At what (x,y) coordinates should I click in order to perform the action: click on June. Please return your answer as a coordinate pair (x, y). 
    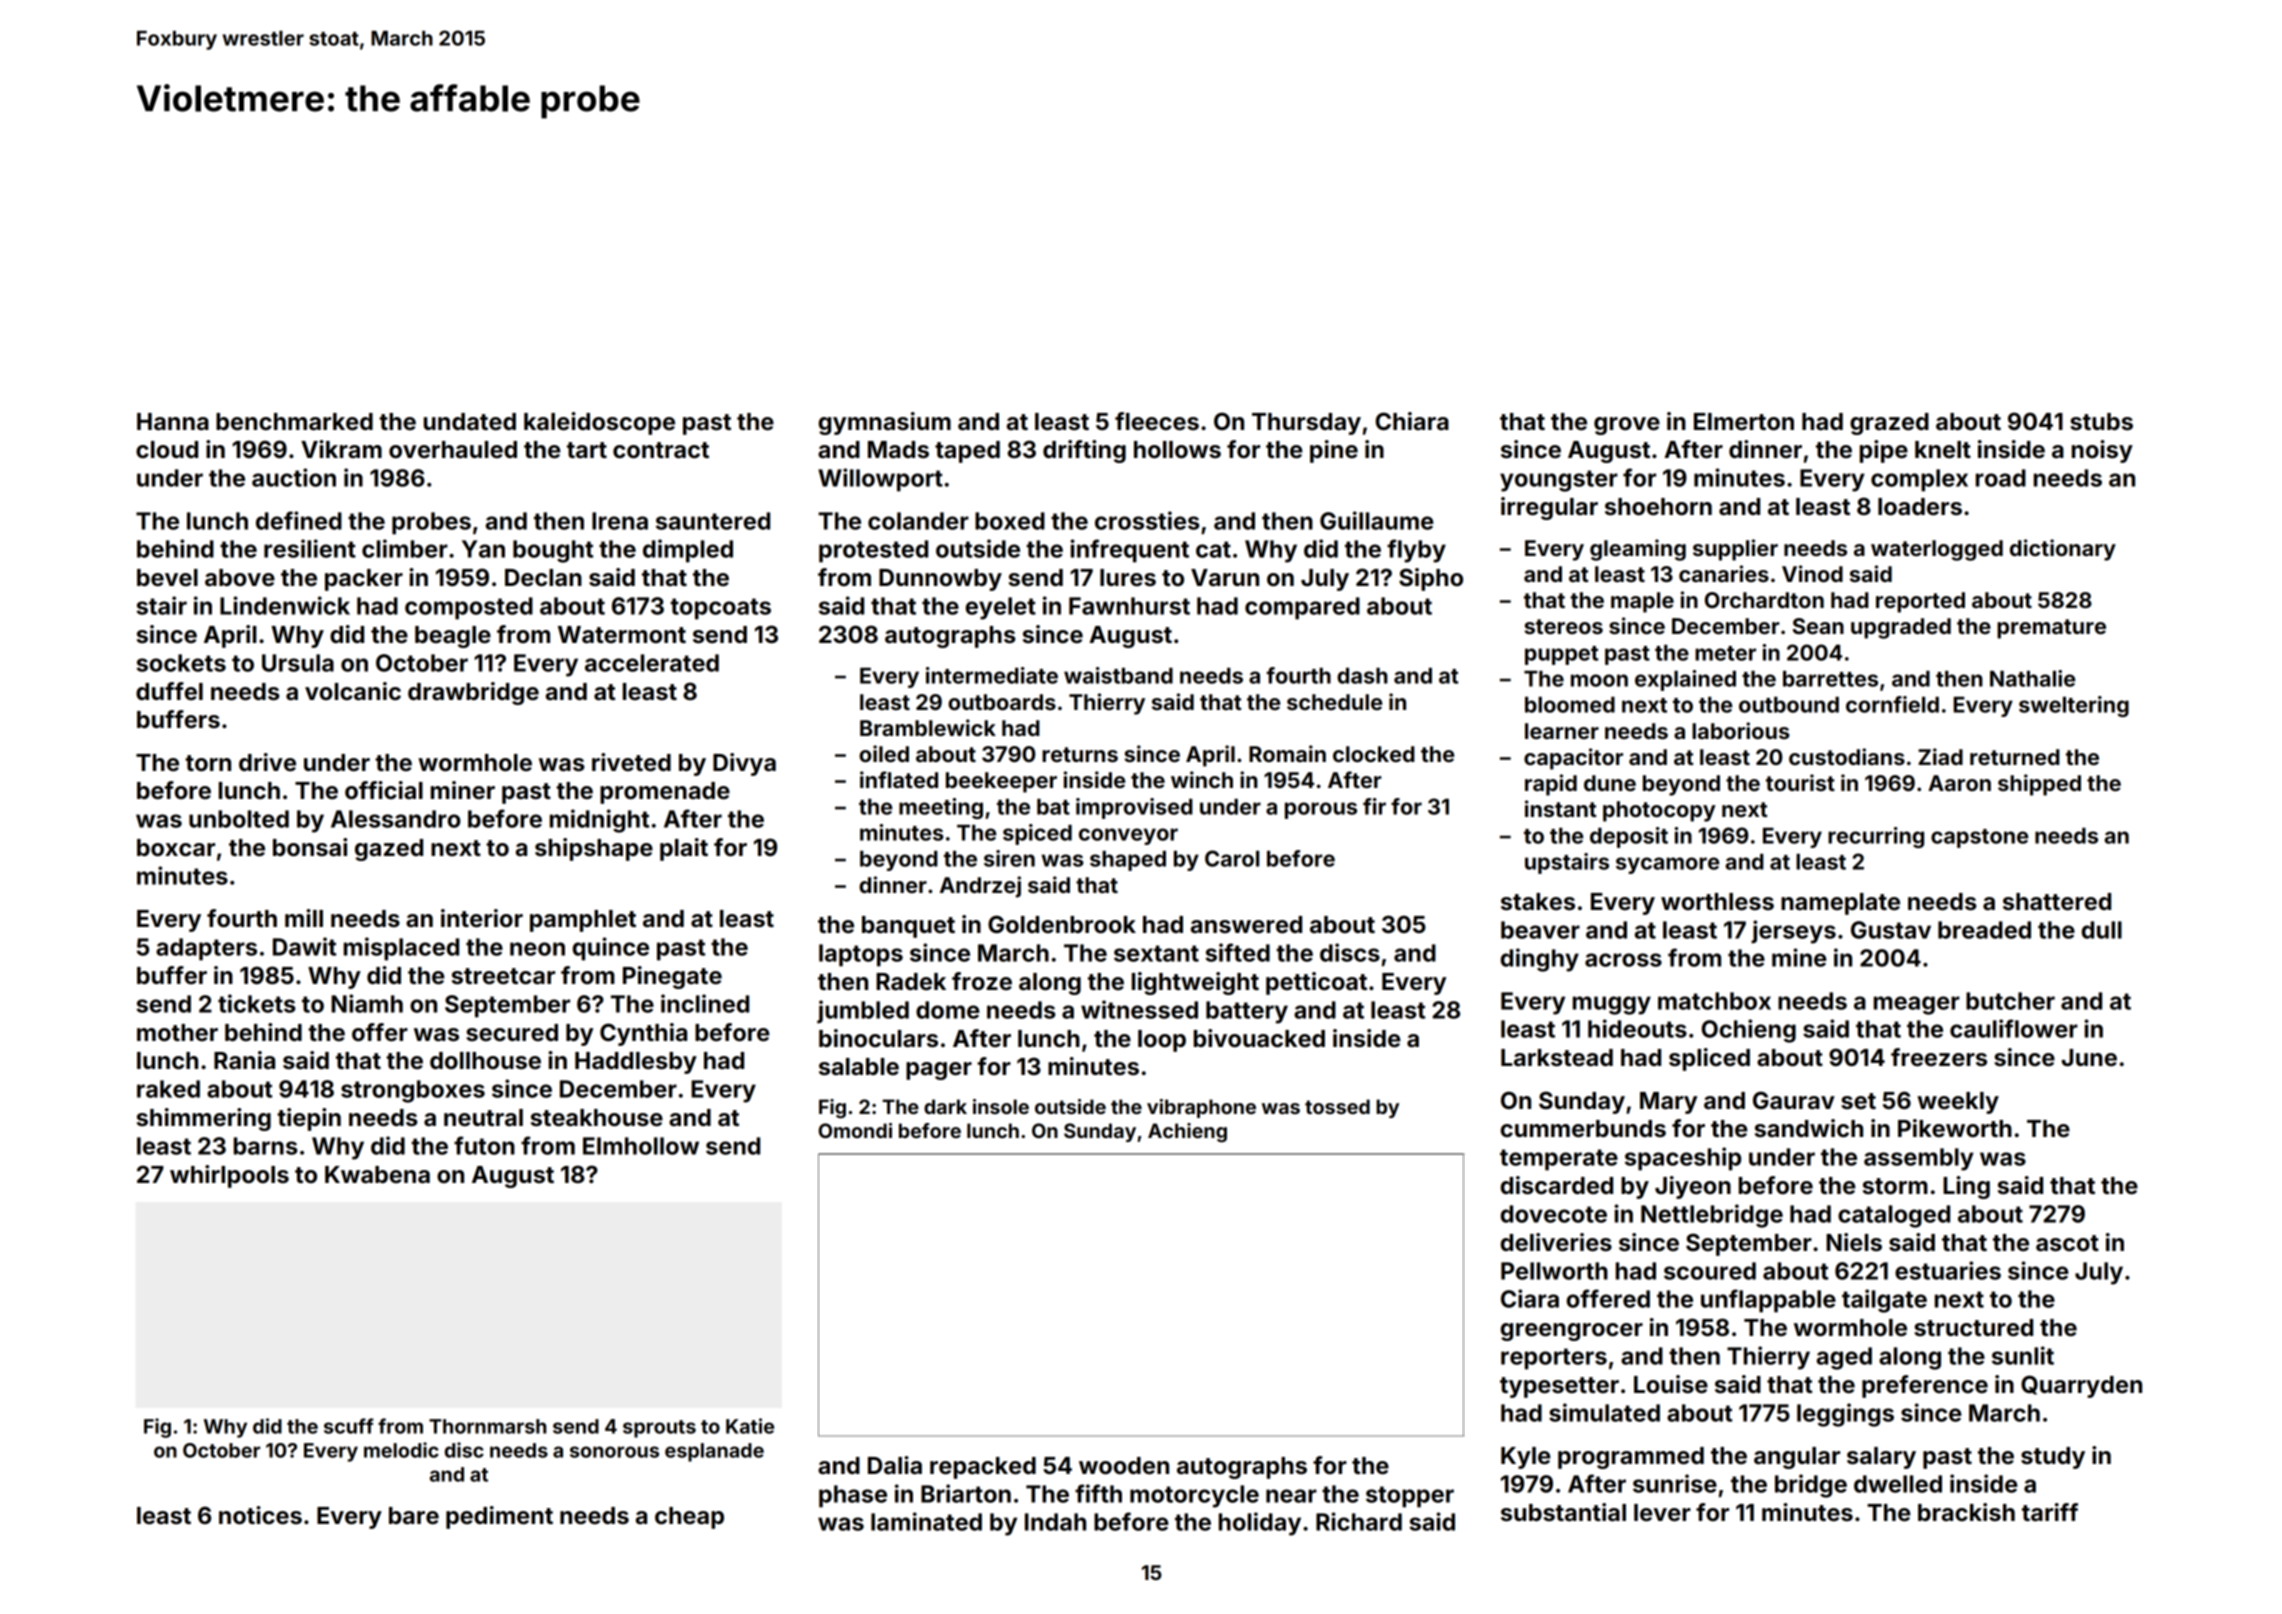
    Looking at the image, I should click on (2089, 1057).
